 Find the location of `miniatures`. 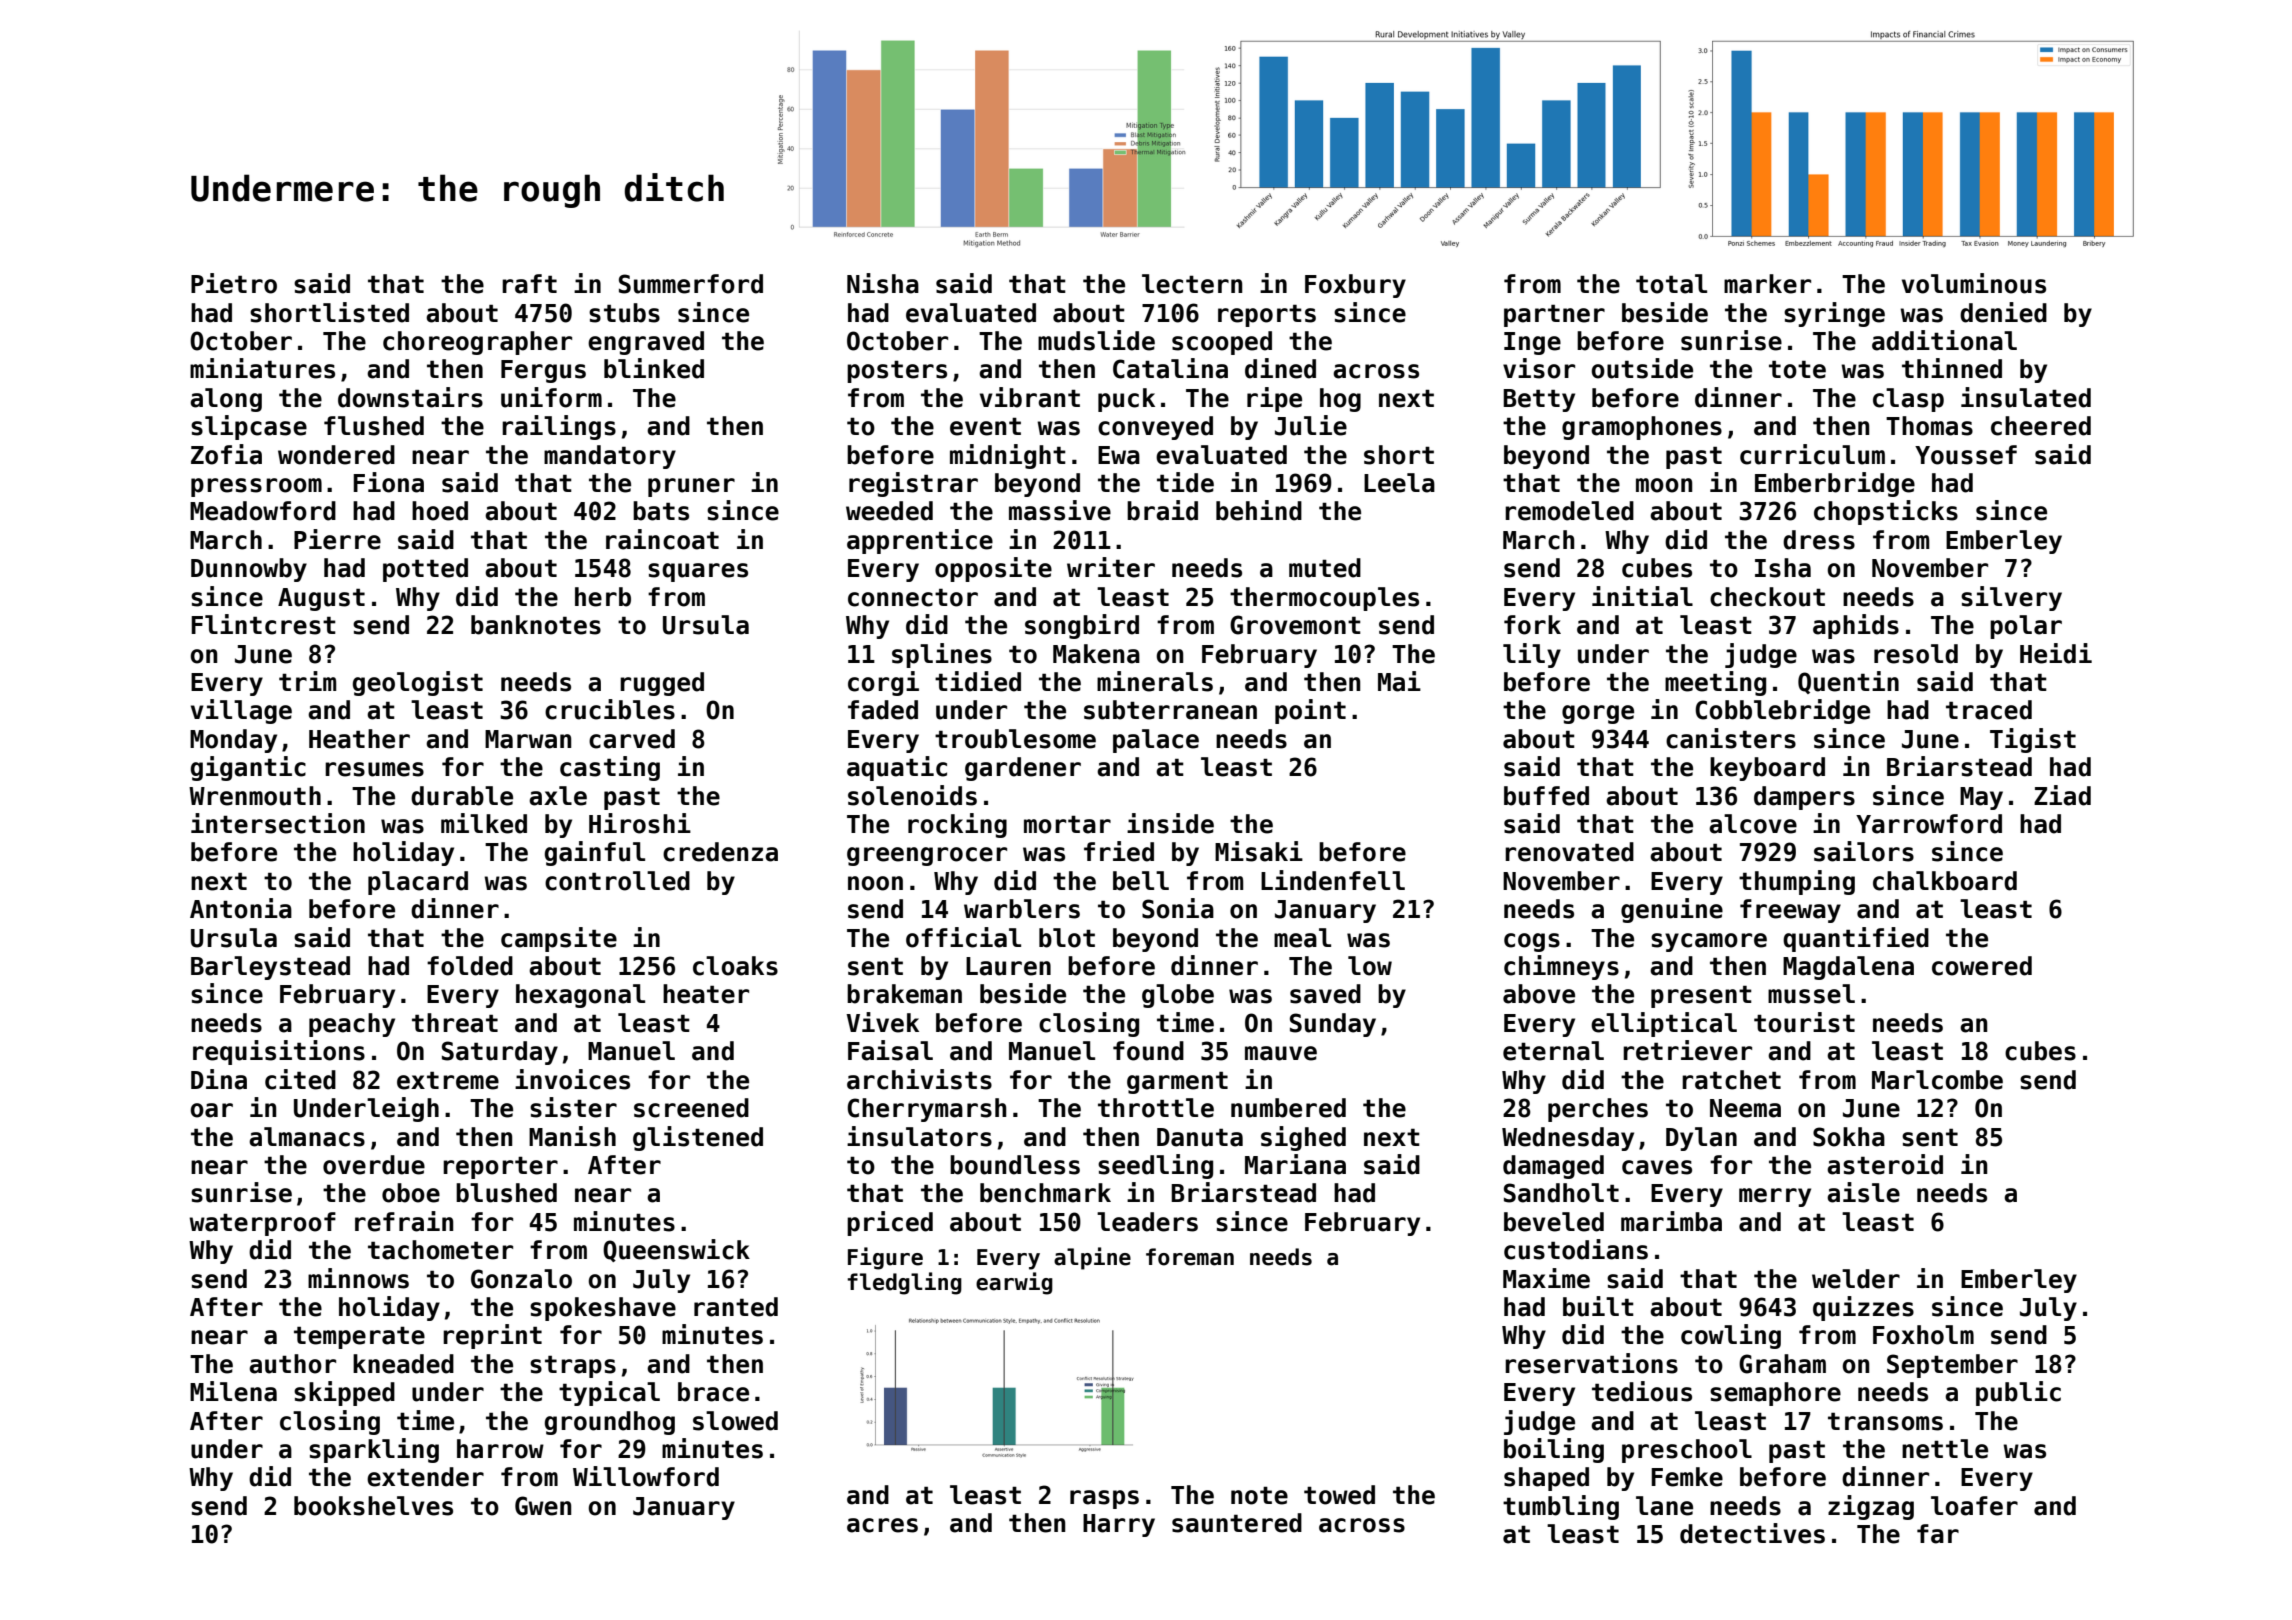

miniatures is located at coordinates (262, 368).
